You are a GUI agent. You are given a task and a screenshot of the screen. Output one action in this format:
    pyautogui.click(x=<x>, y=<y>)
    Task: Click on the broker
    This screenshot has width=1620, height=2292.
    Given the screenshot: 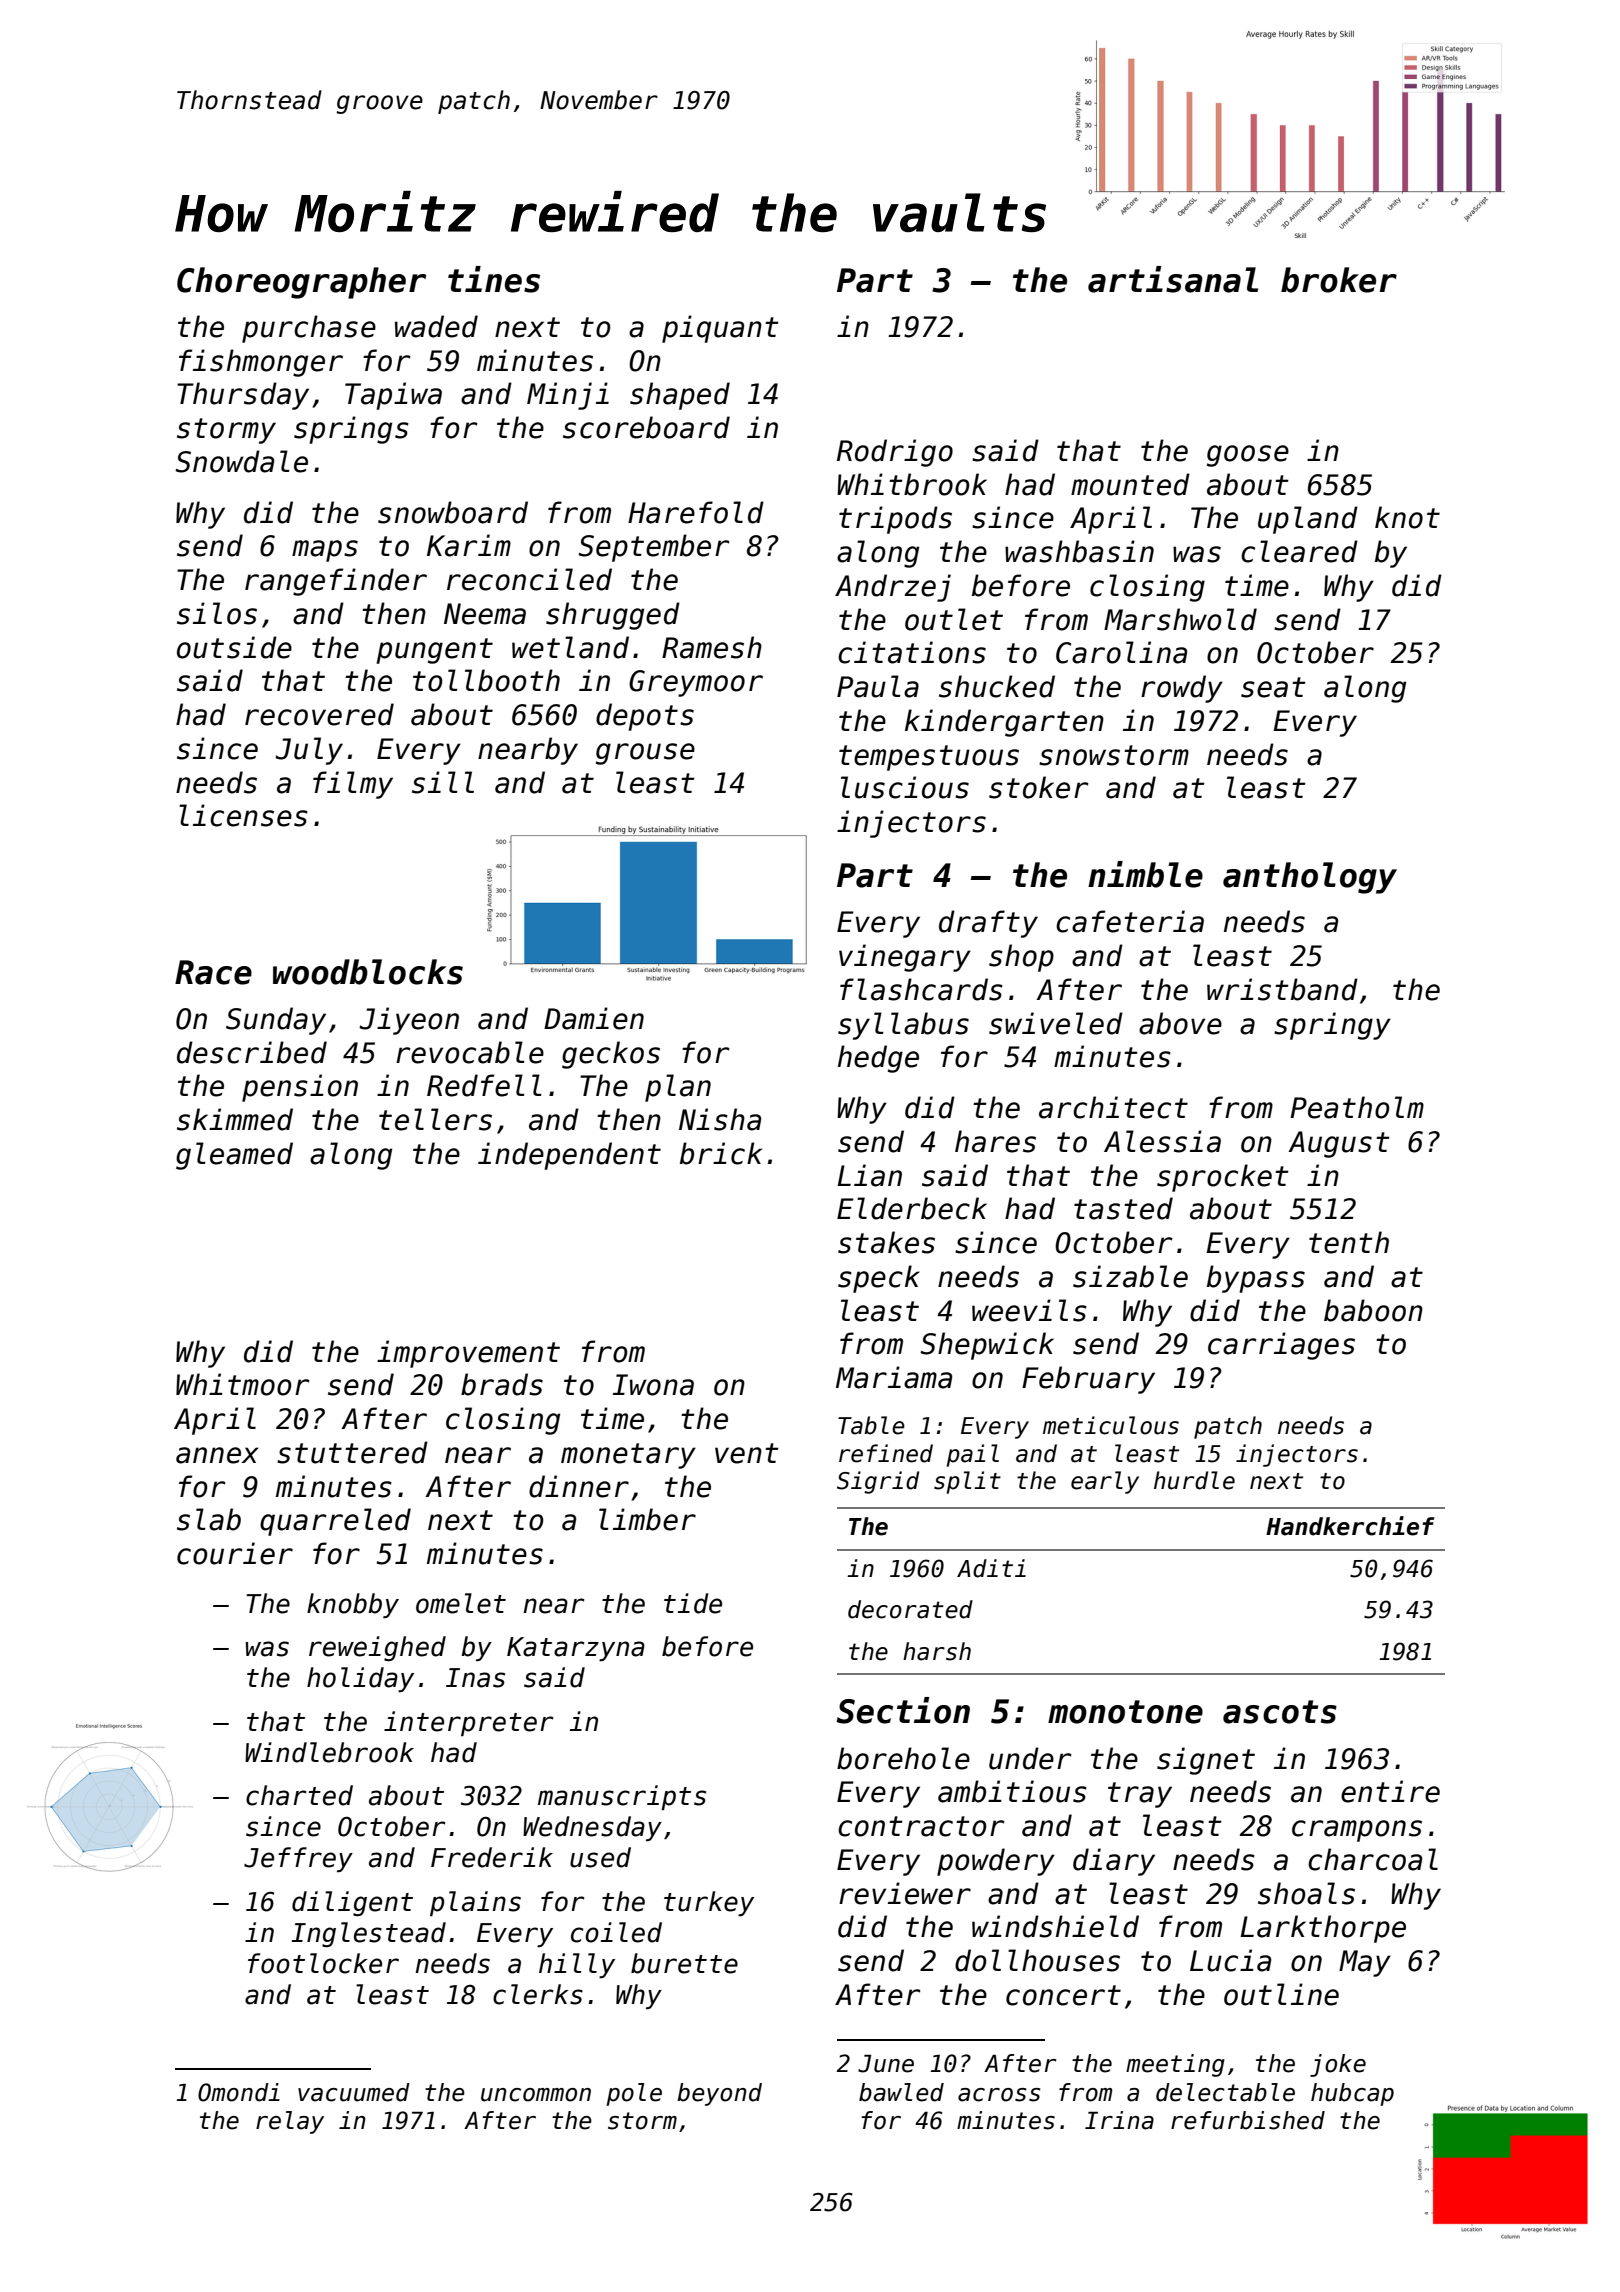 What is the action you would take?
    pyautogui.click(x=1339, y=280)
